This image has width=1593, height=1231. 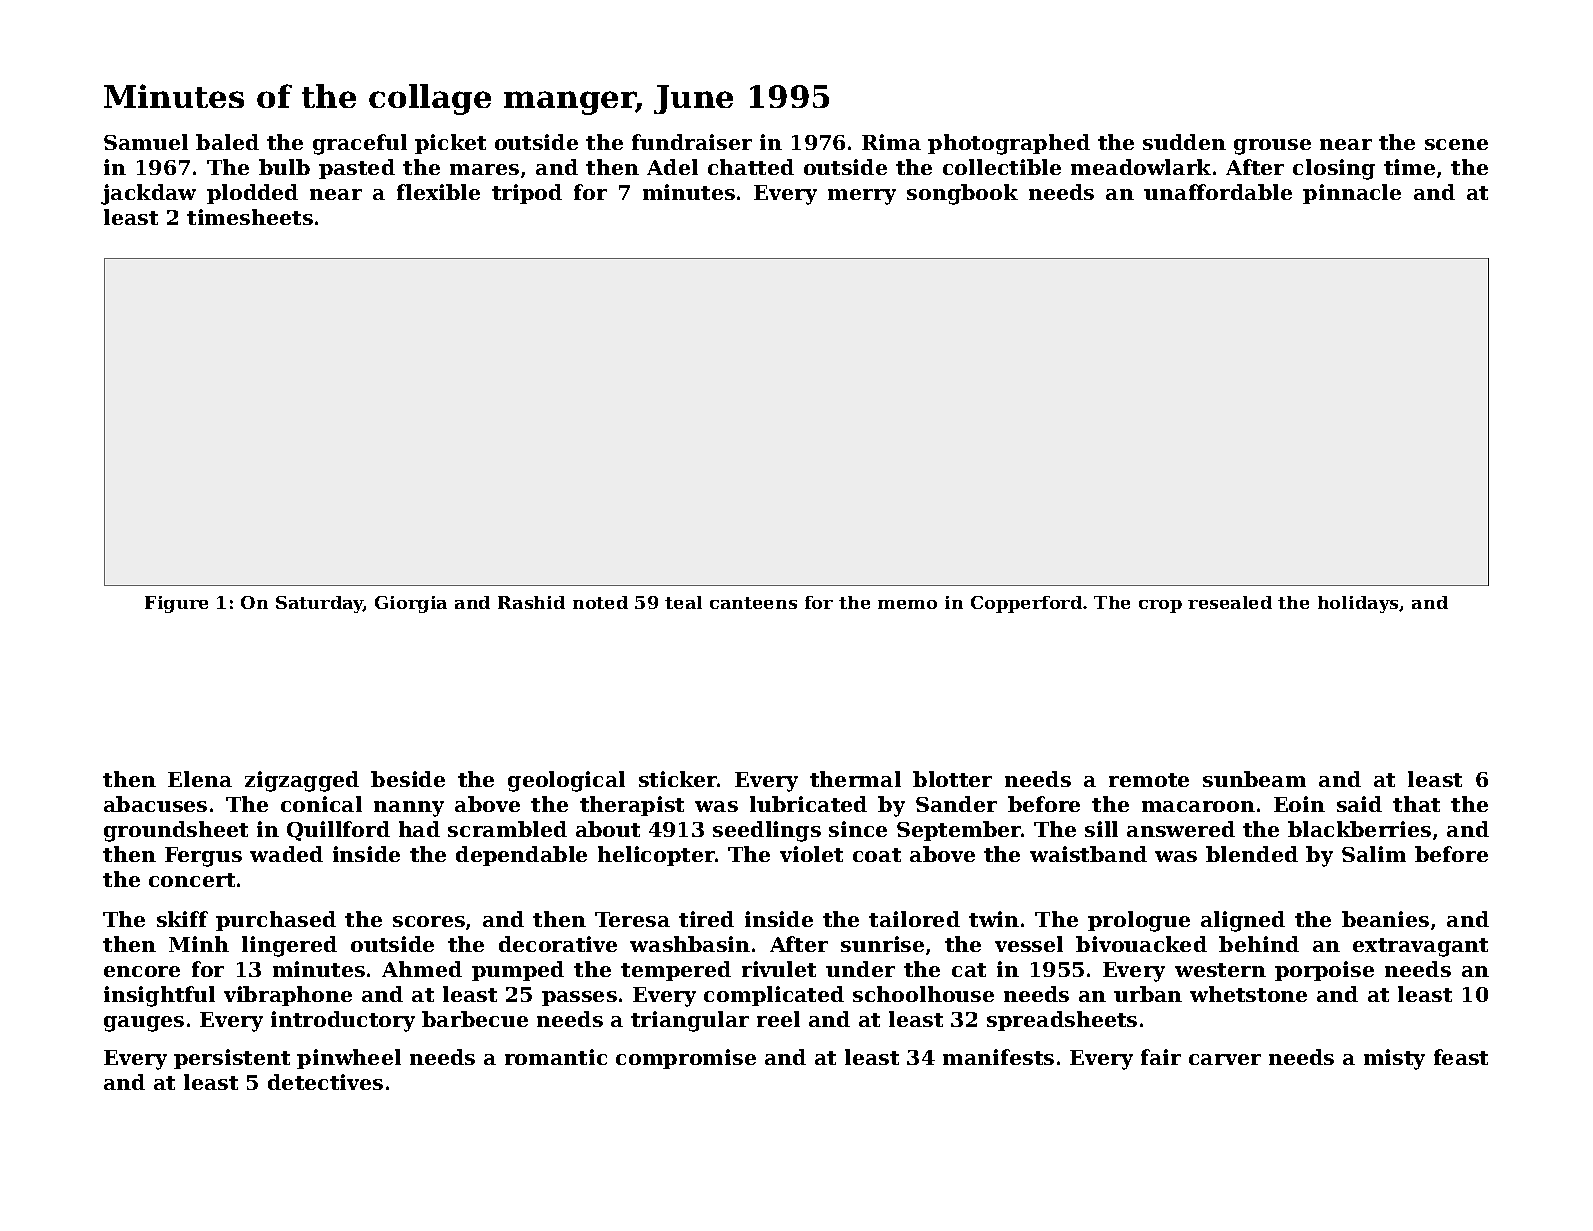 What do you see at coordinates (182, 919) in the image?
I see `skiff` at bounding box center [182, 919].
